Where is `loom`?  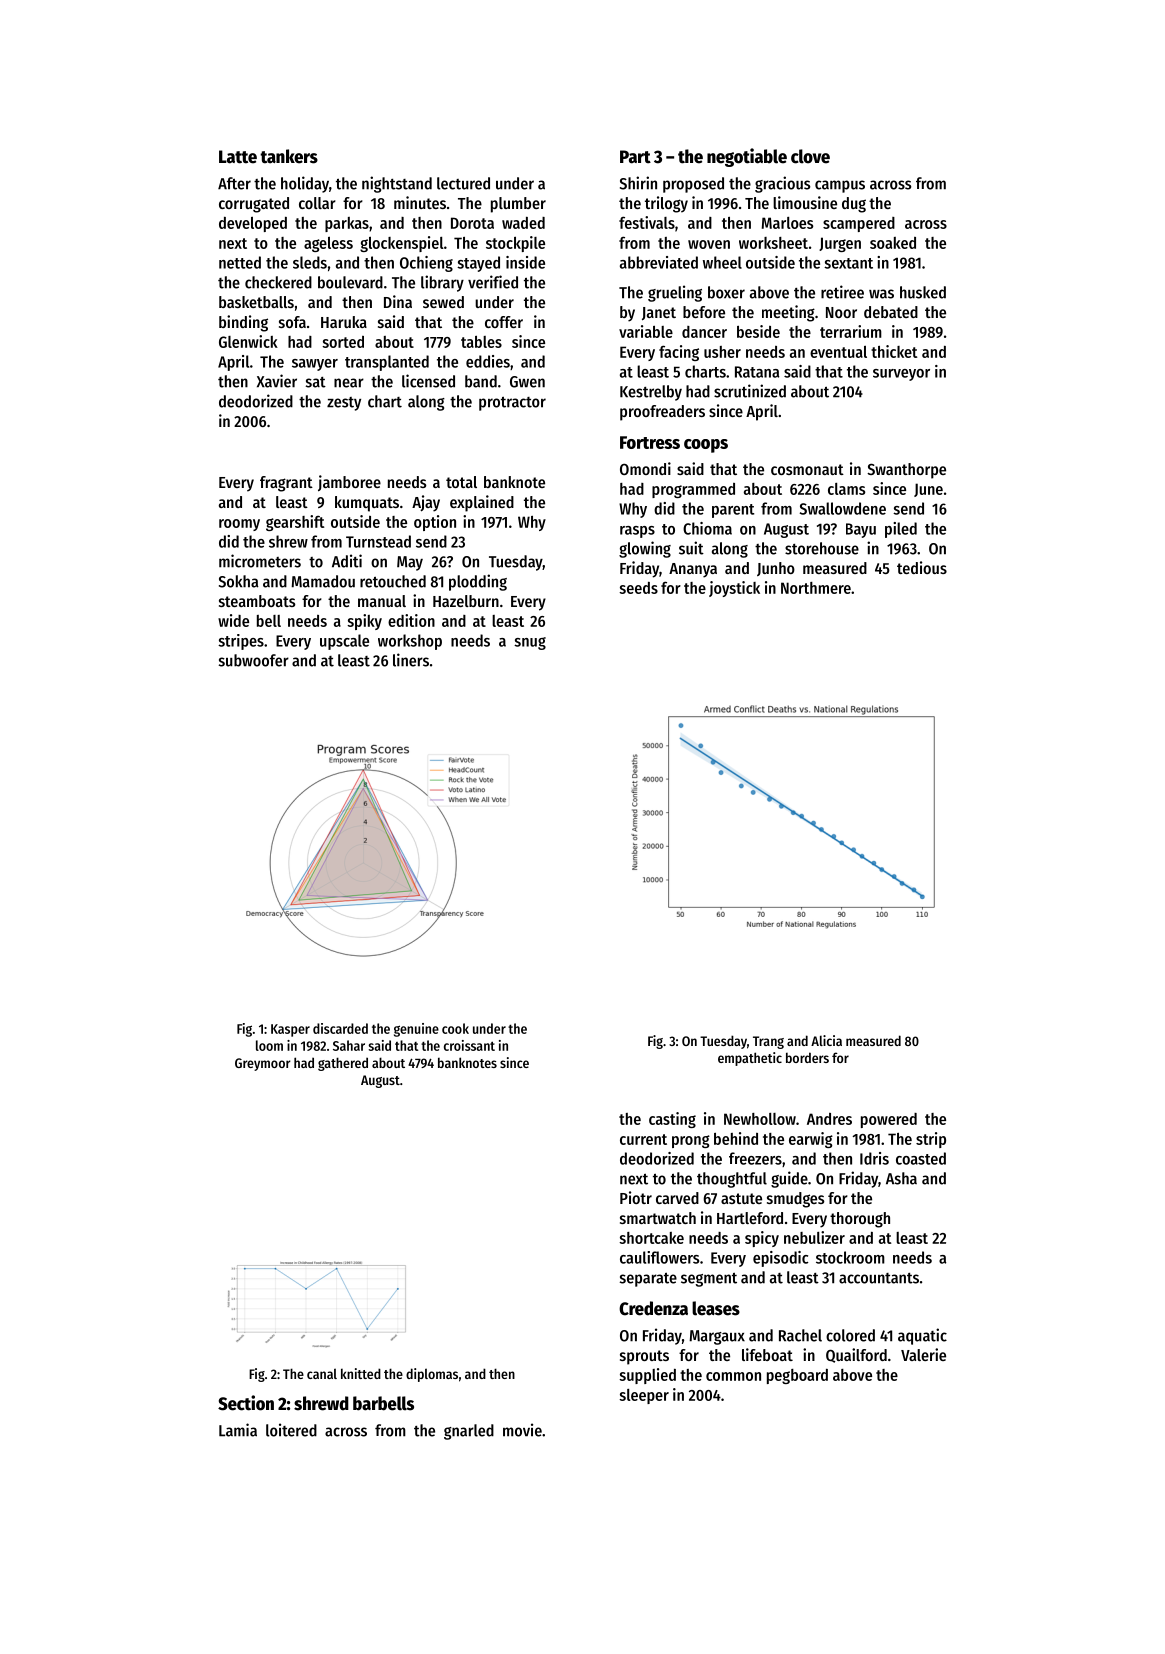 loom is located at coordinates (269, 1045).
